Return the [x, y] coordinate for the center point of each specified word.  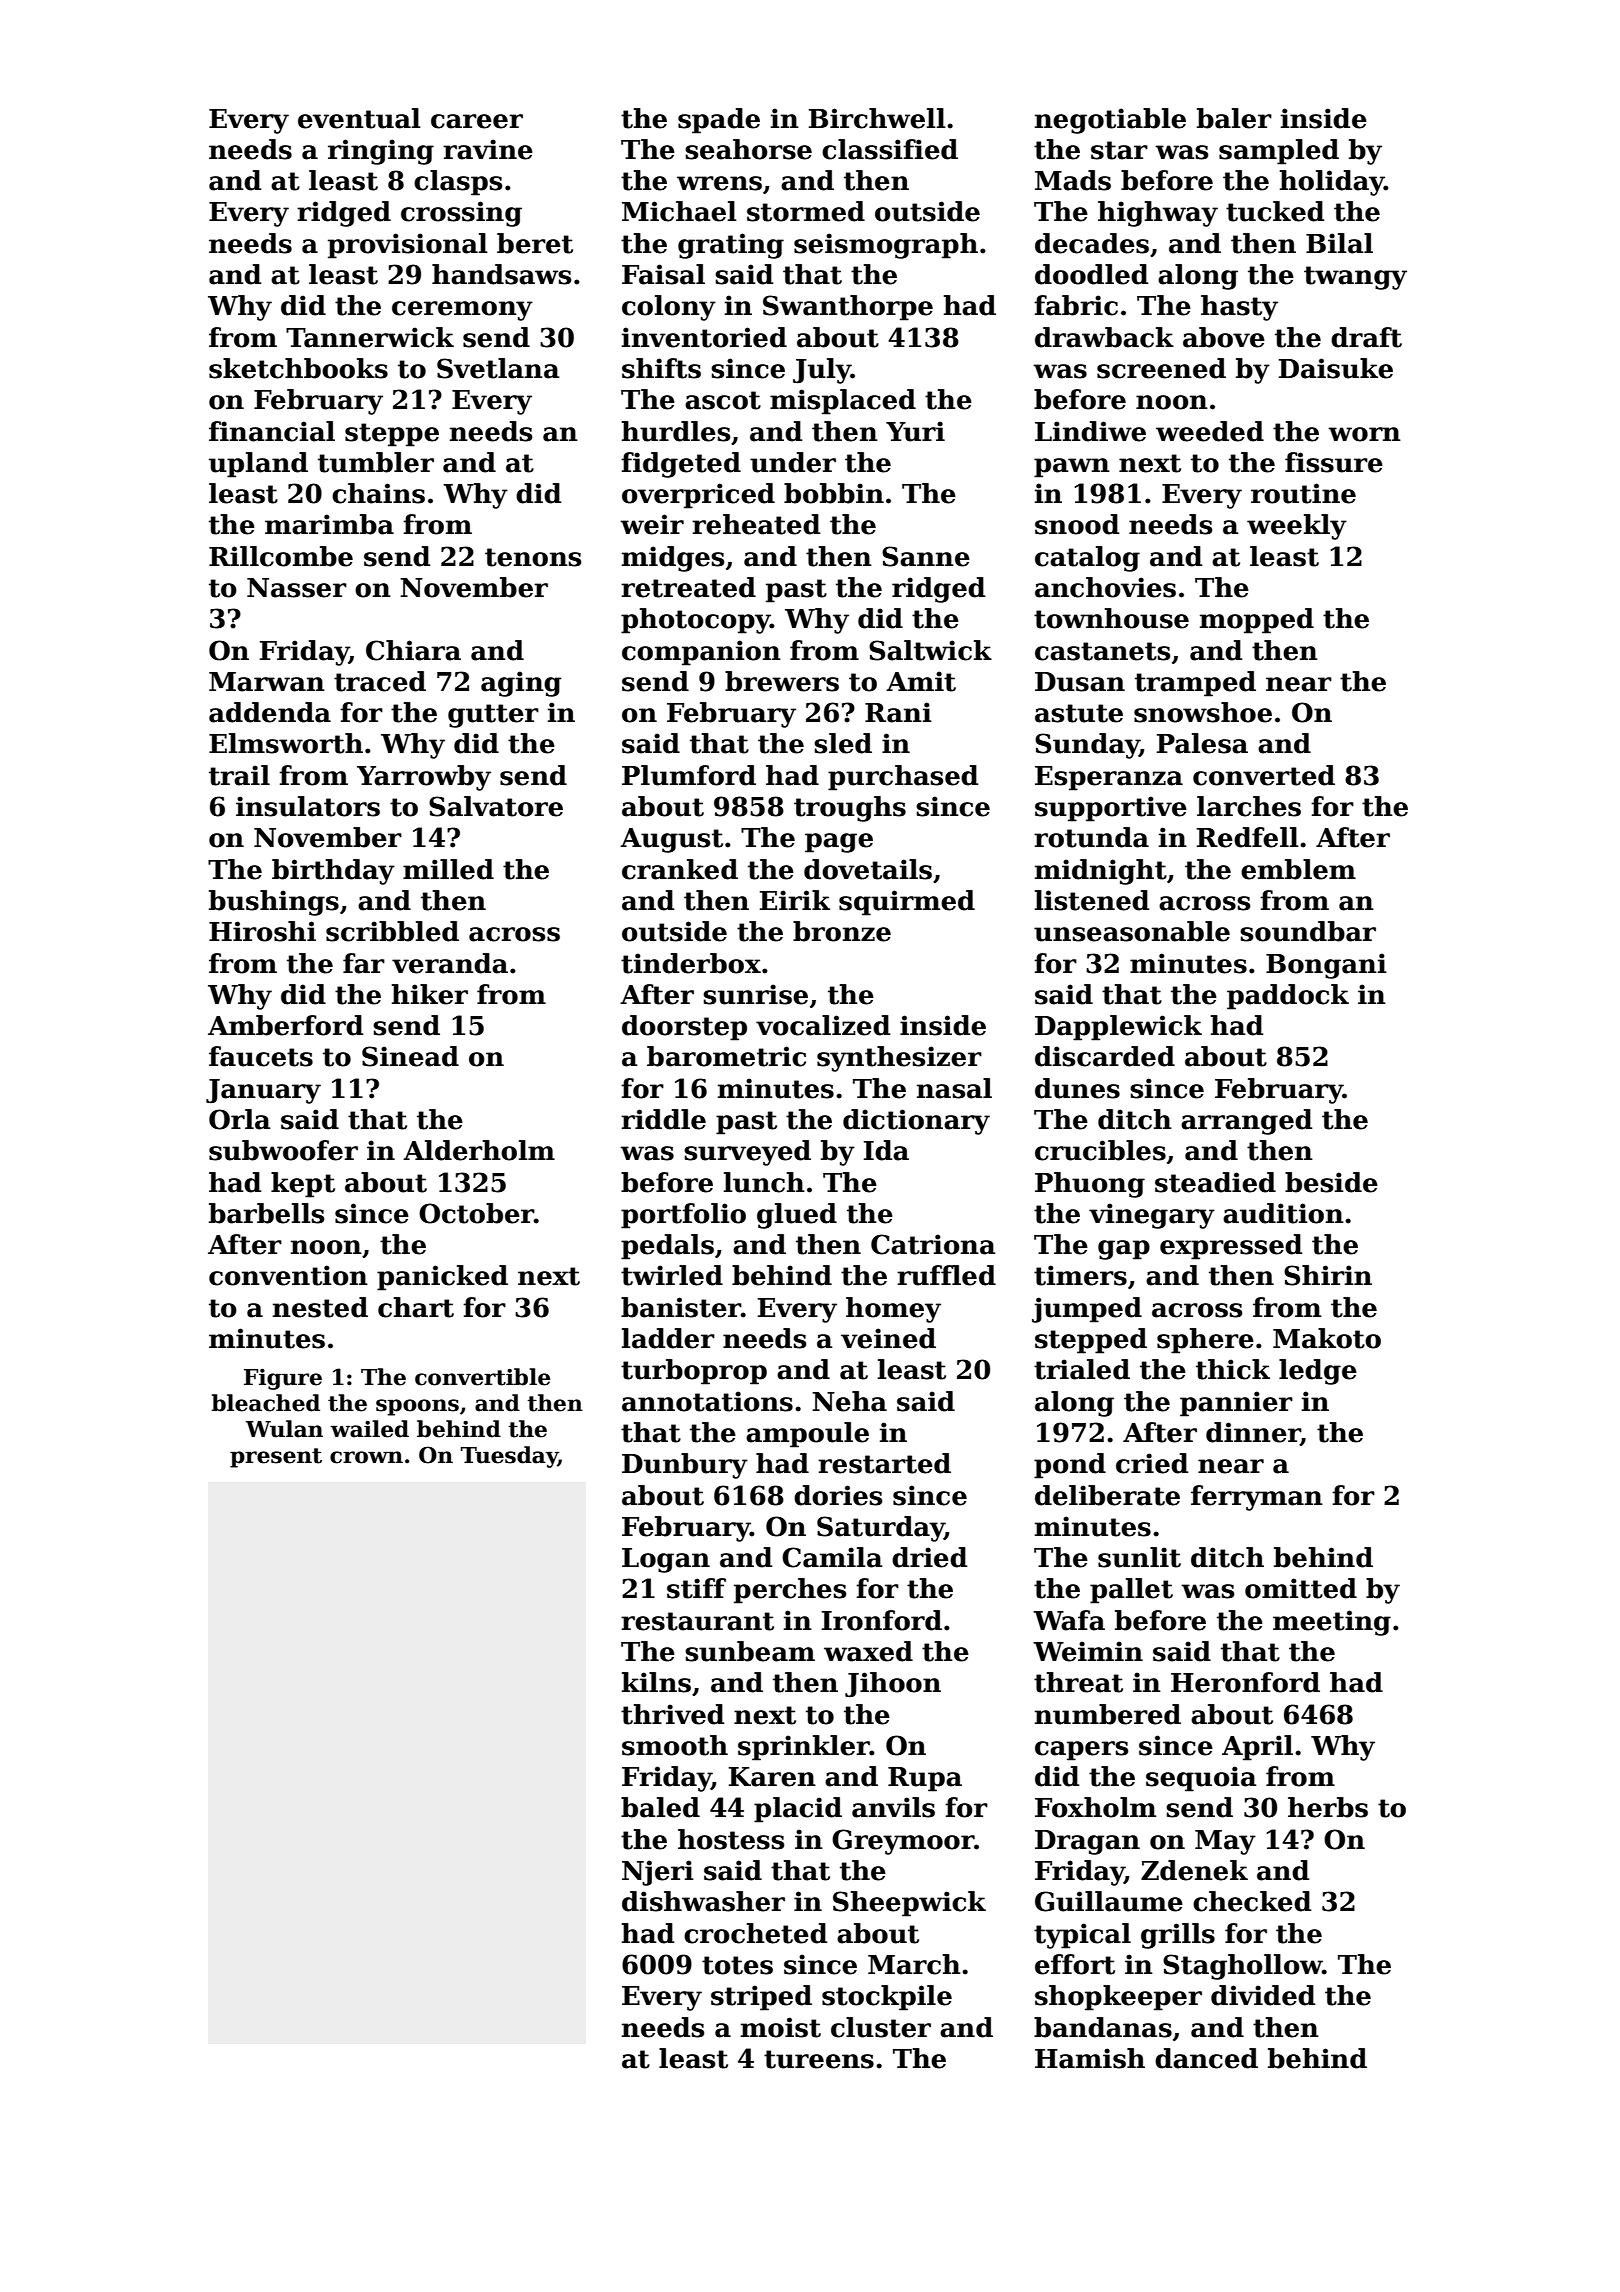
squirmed [907, 903]
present [276, 1458]
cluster [881, 2027]
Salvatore [496, 806]
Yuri [915, 431]
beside [1331, 1182]
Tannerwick [370, 337]
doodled [1091, 274]
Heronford [1245, 1682]
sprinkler [804, 1748]
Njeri [658, 1873]
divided [1263, 1995]
